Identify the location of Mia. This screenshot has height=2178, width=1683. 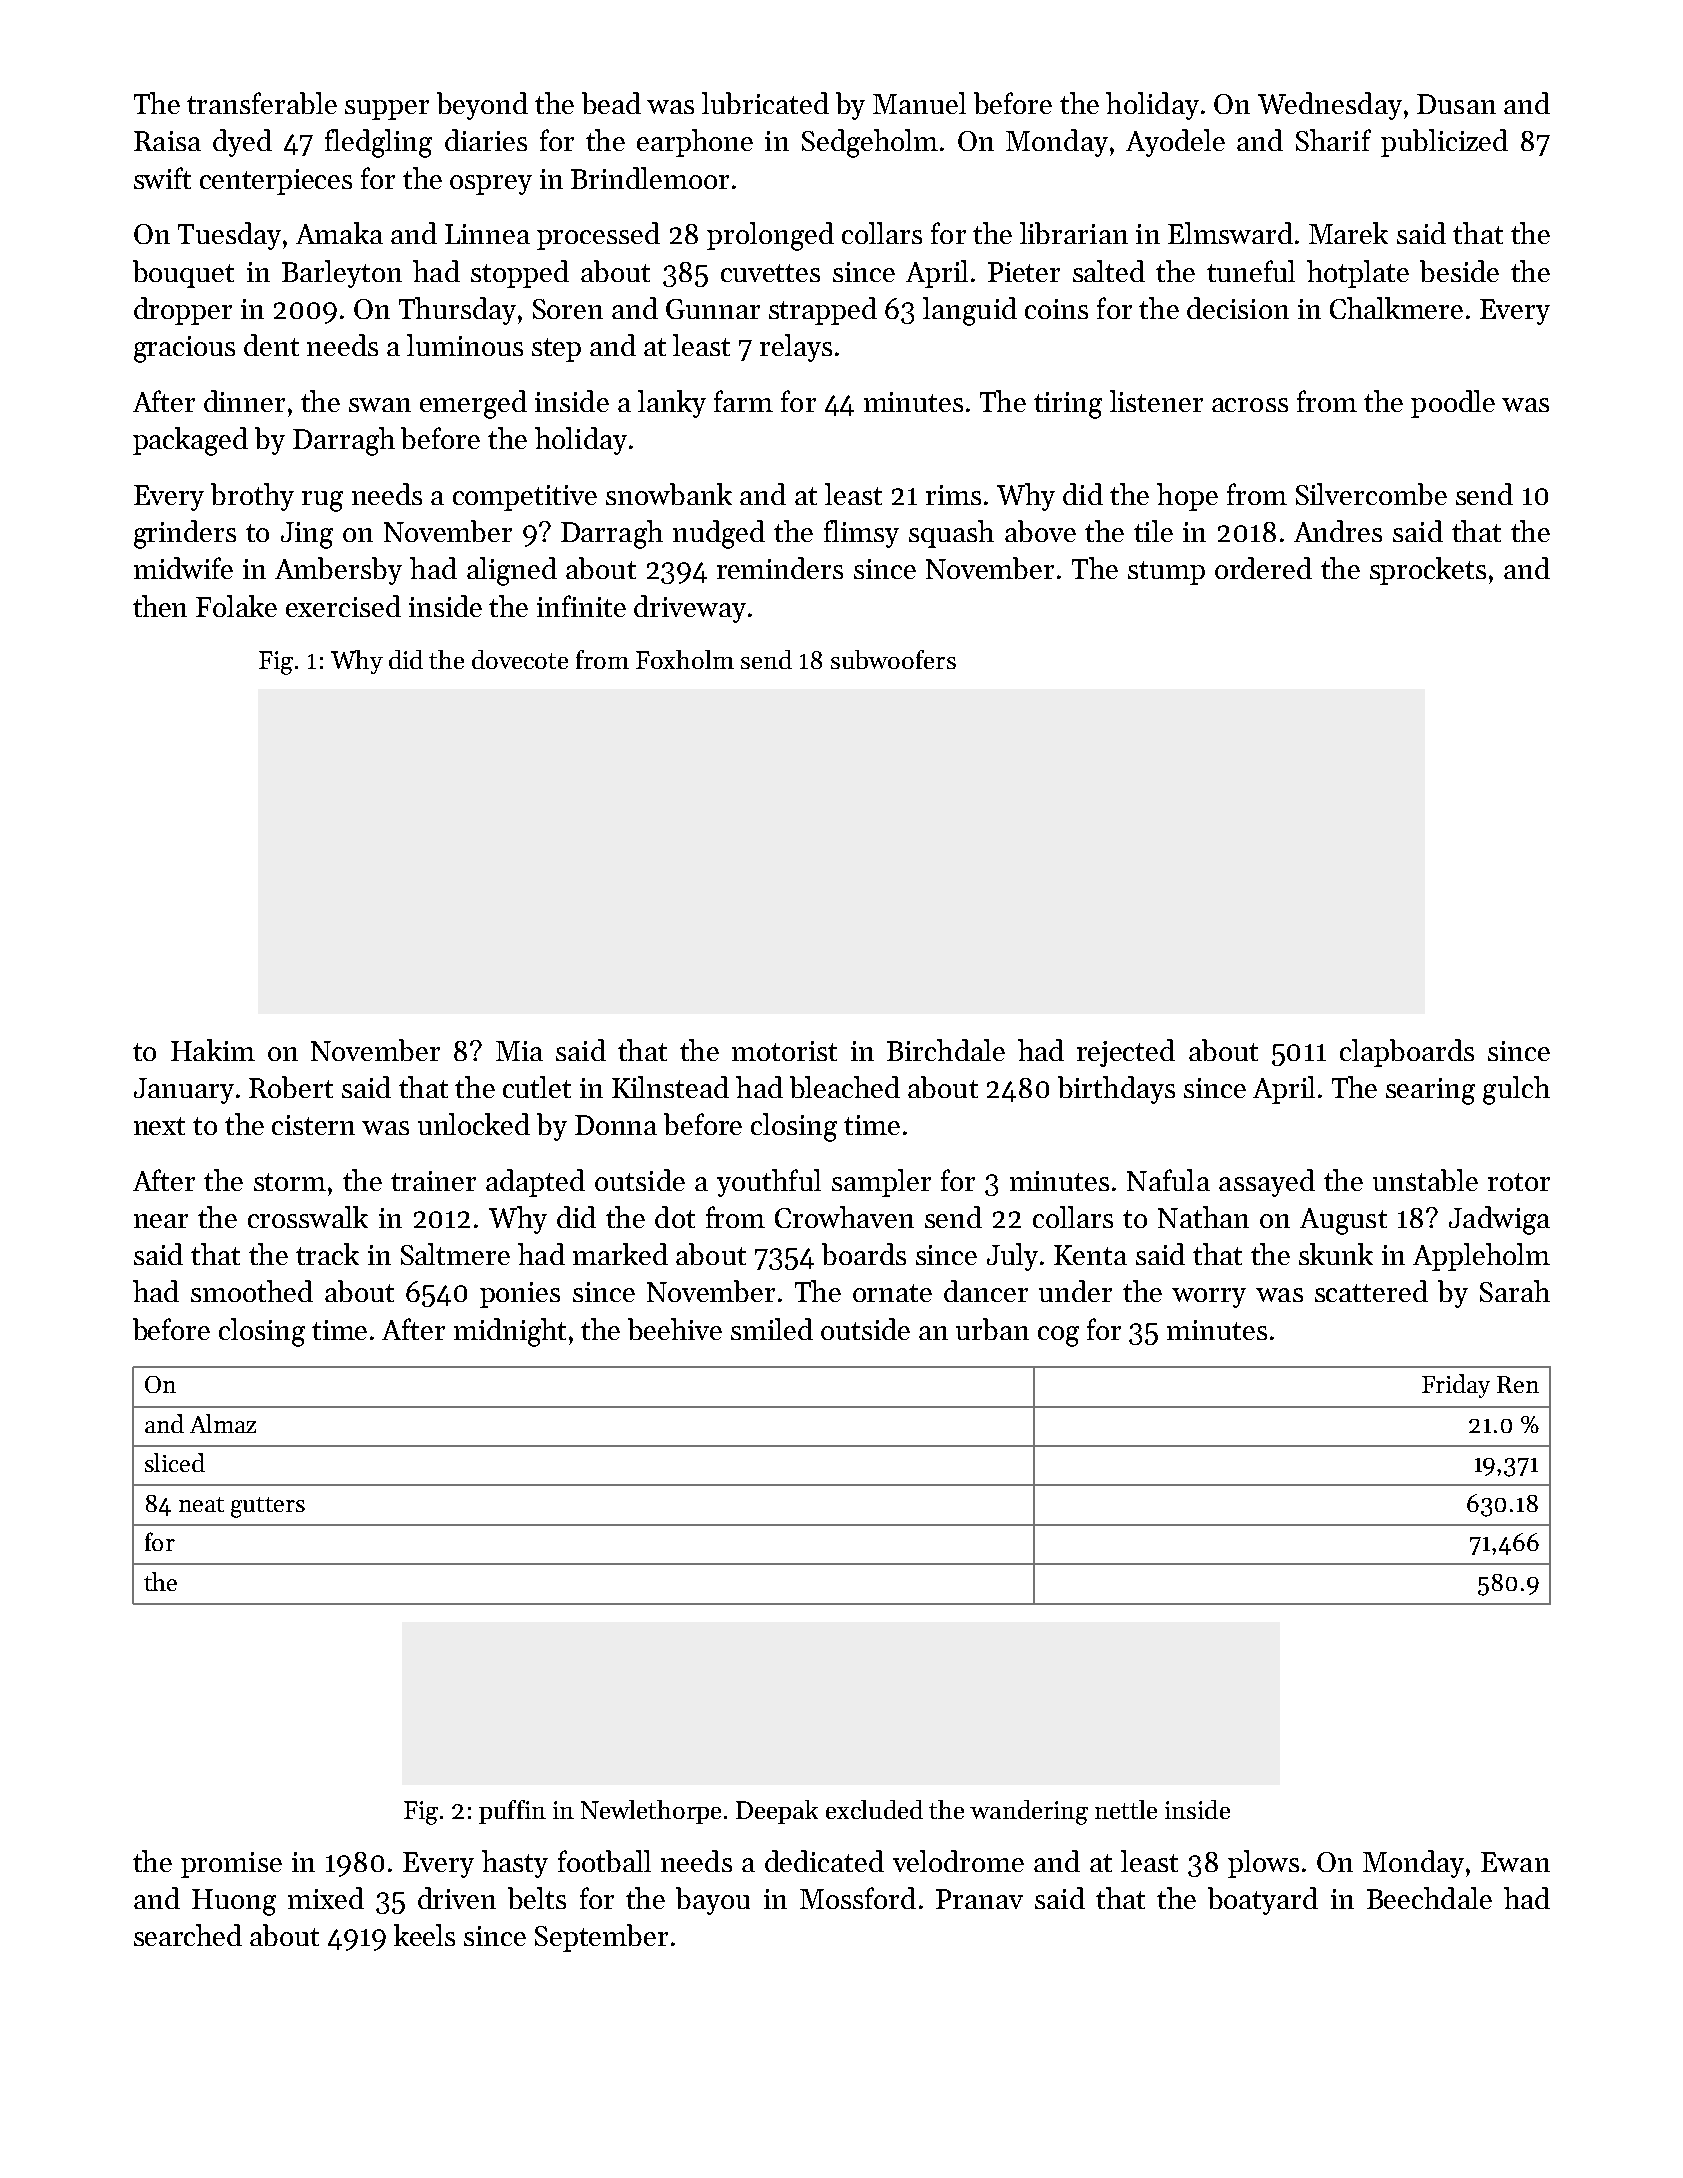
(519, 1051).
